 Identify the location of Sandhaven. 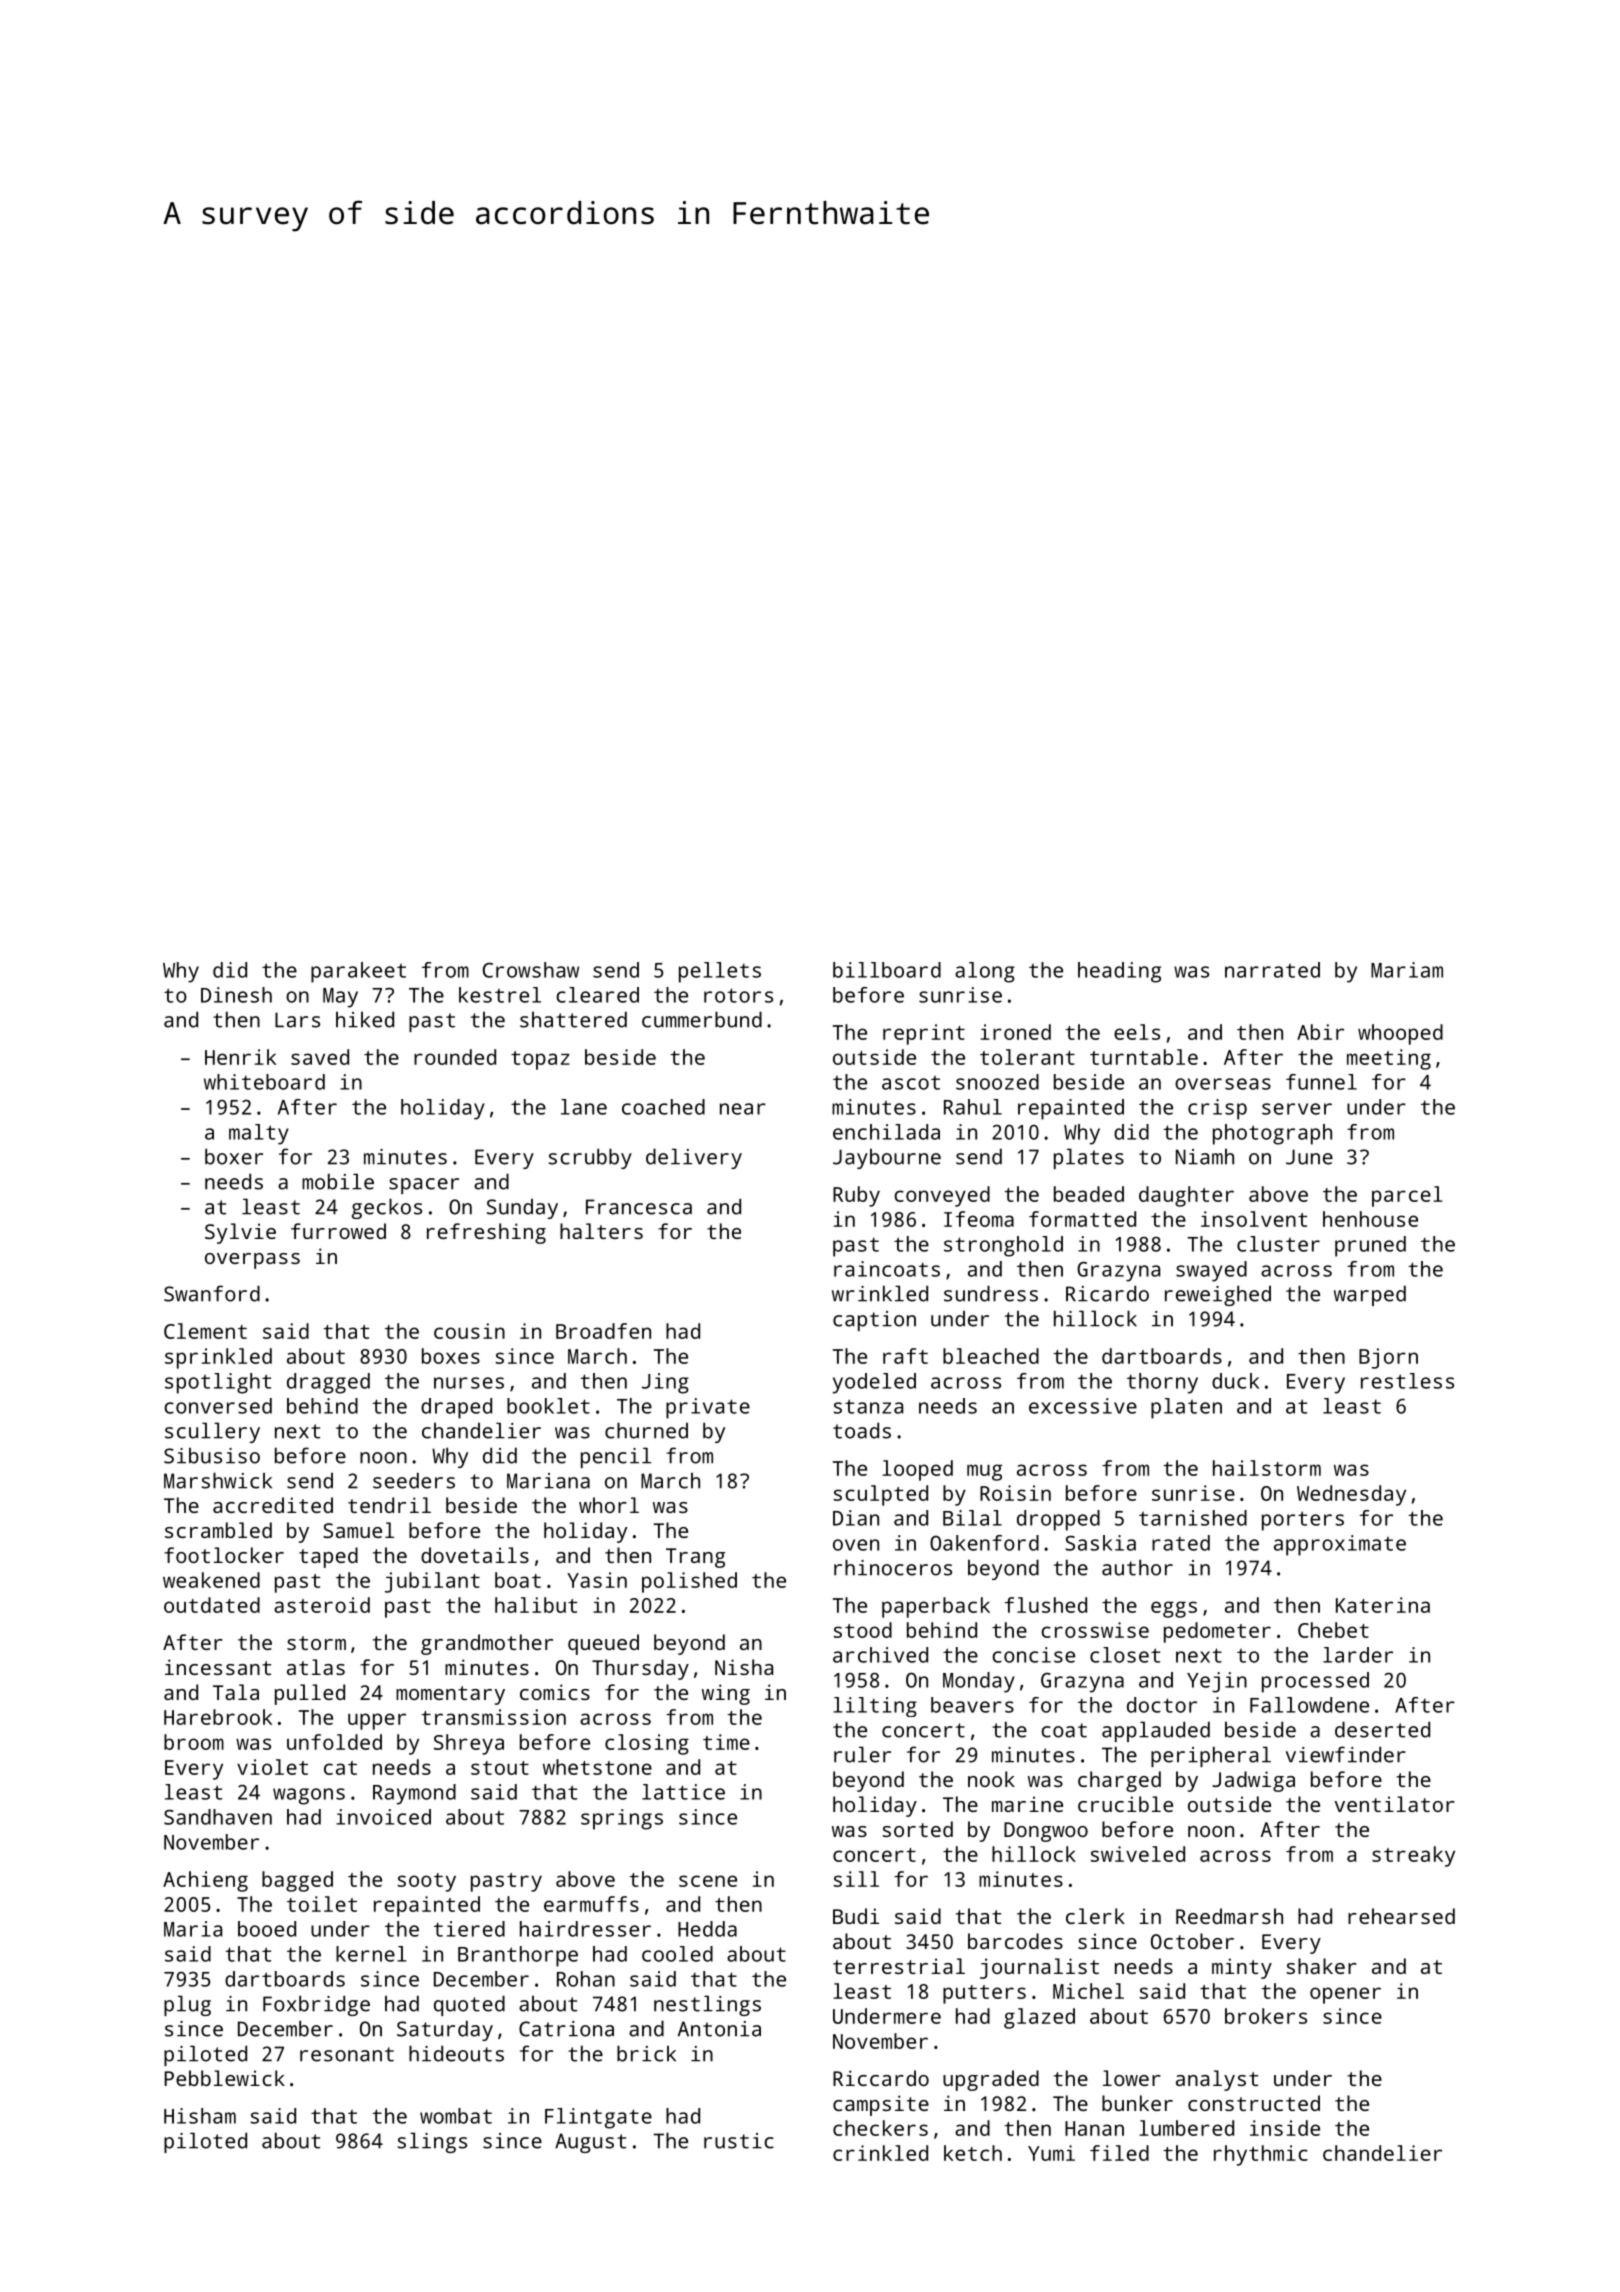
(218, 1817).
